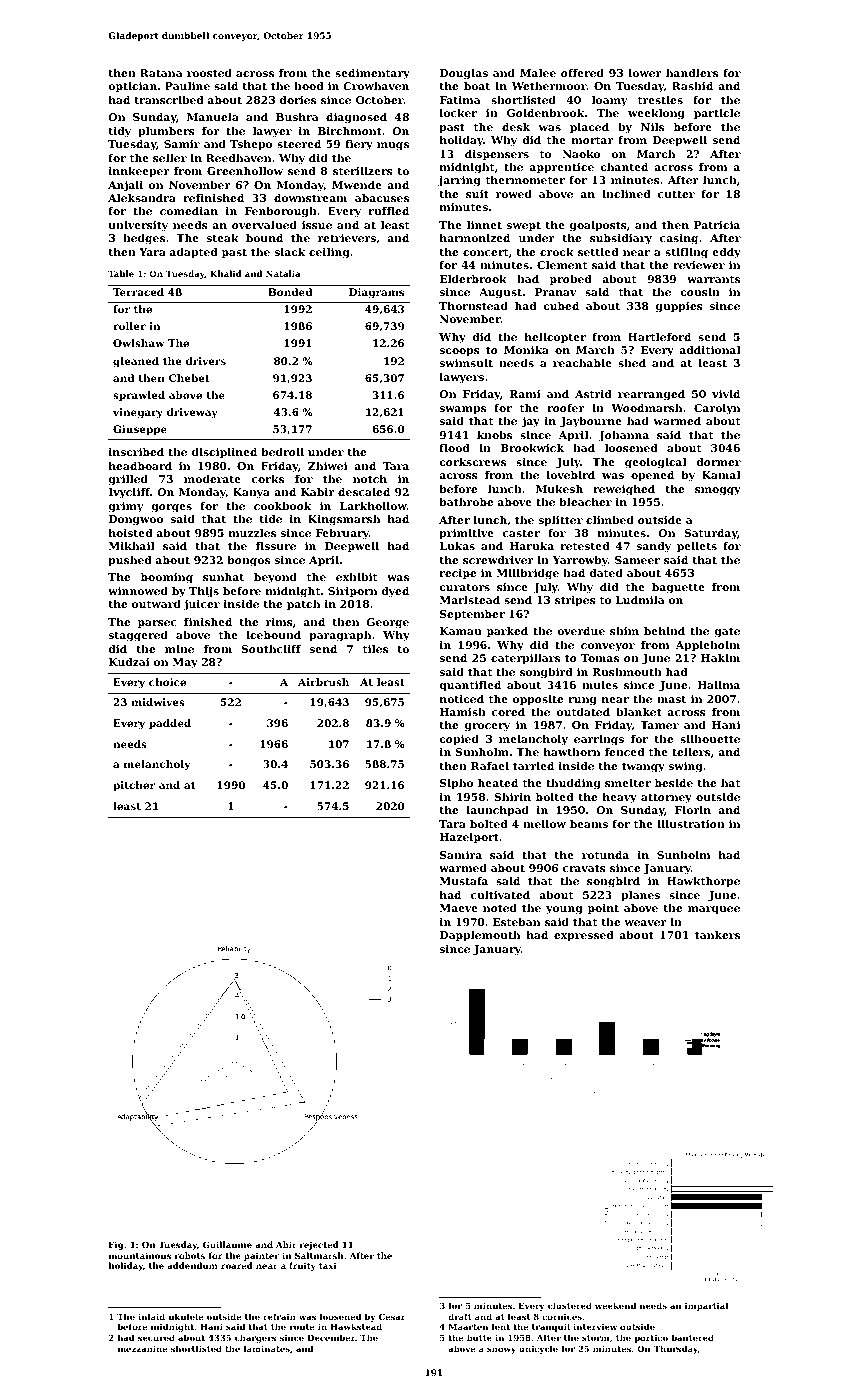 Image resolution: width=849 pixels, height=1400 pixels. Describe the element at coordinates (480, 936) in the page. I see `Dapplemouth` at that location.
